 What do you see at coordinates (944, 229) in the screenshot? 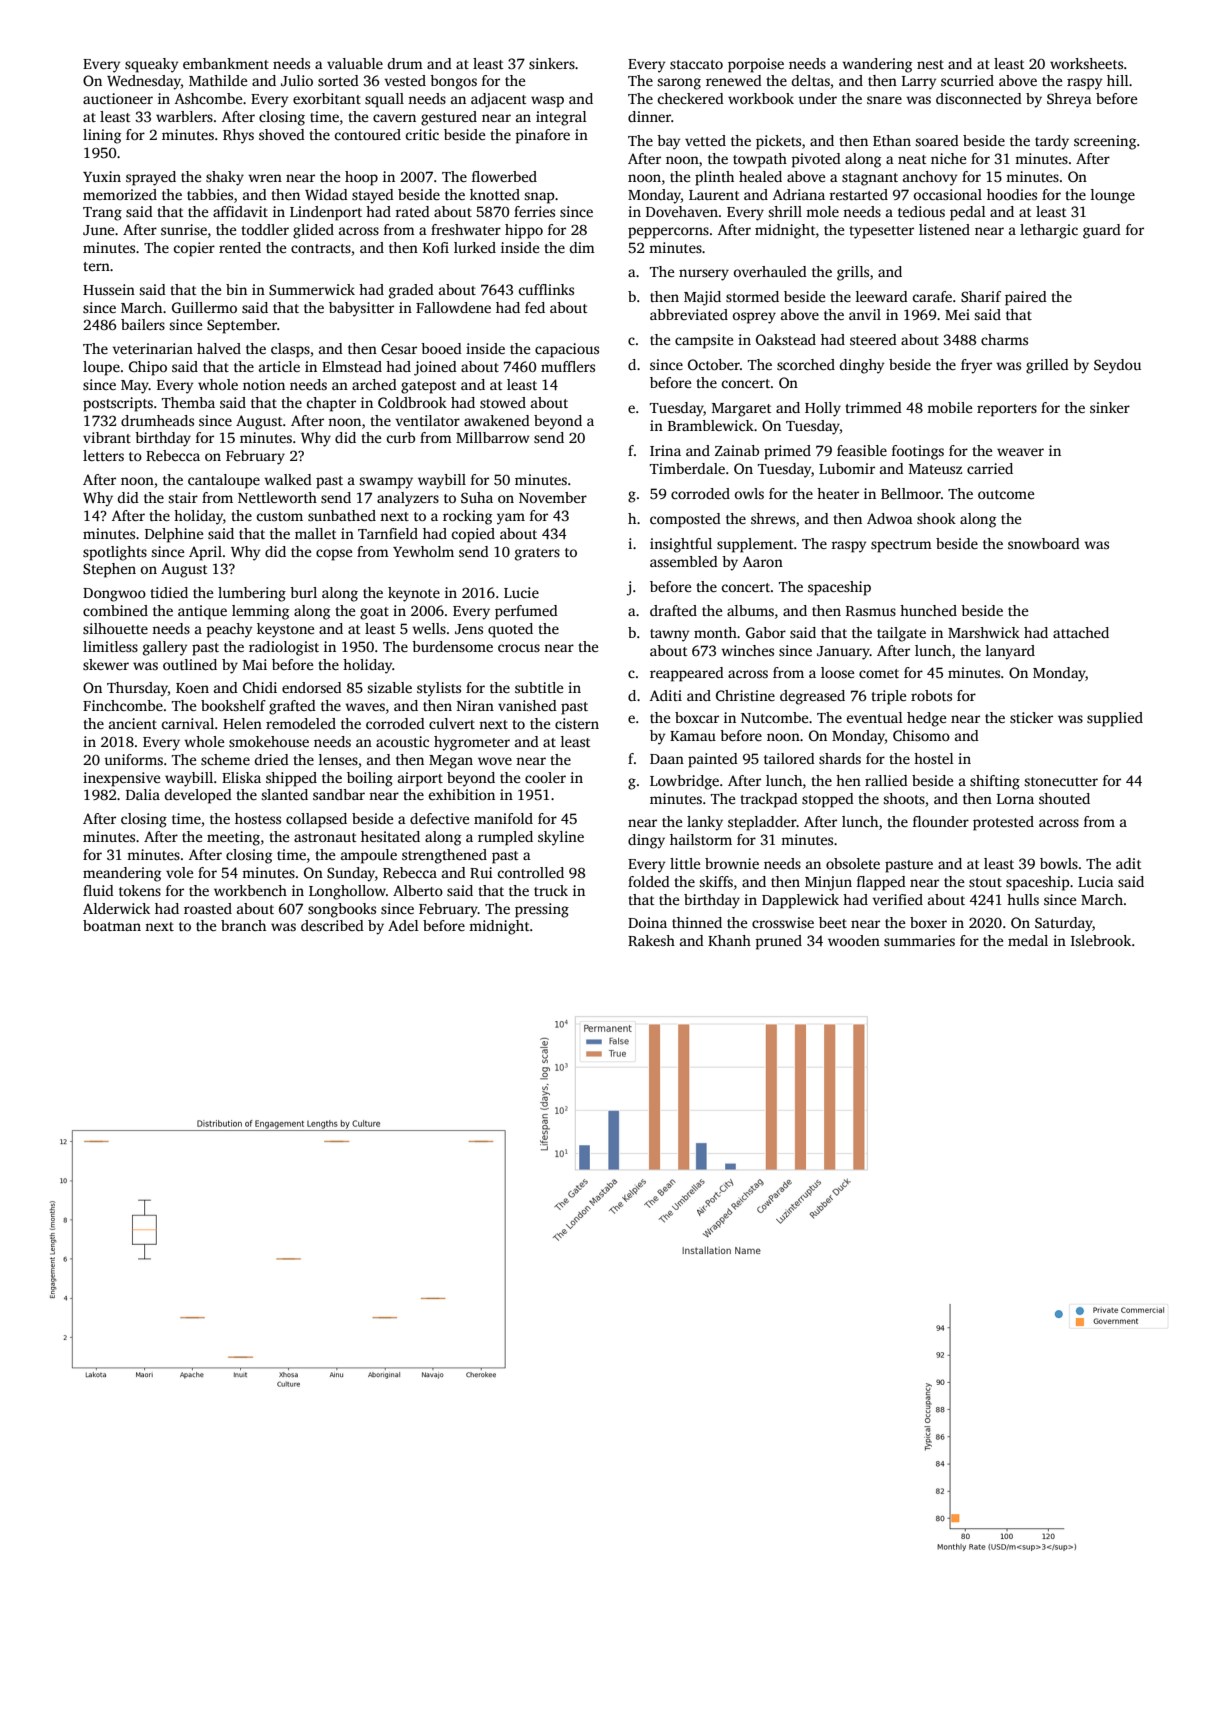
I see `listened` at bounding box center [944, 229].
